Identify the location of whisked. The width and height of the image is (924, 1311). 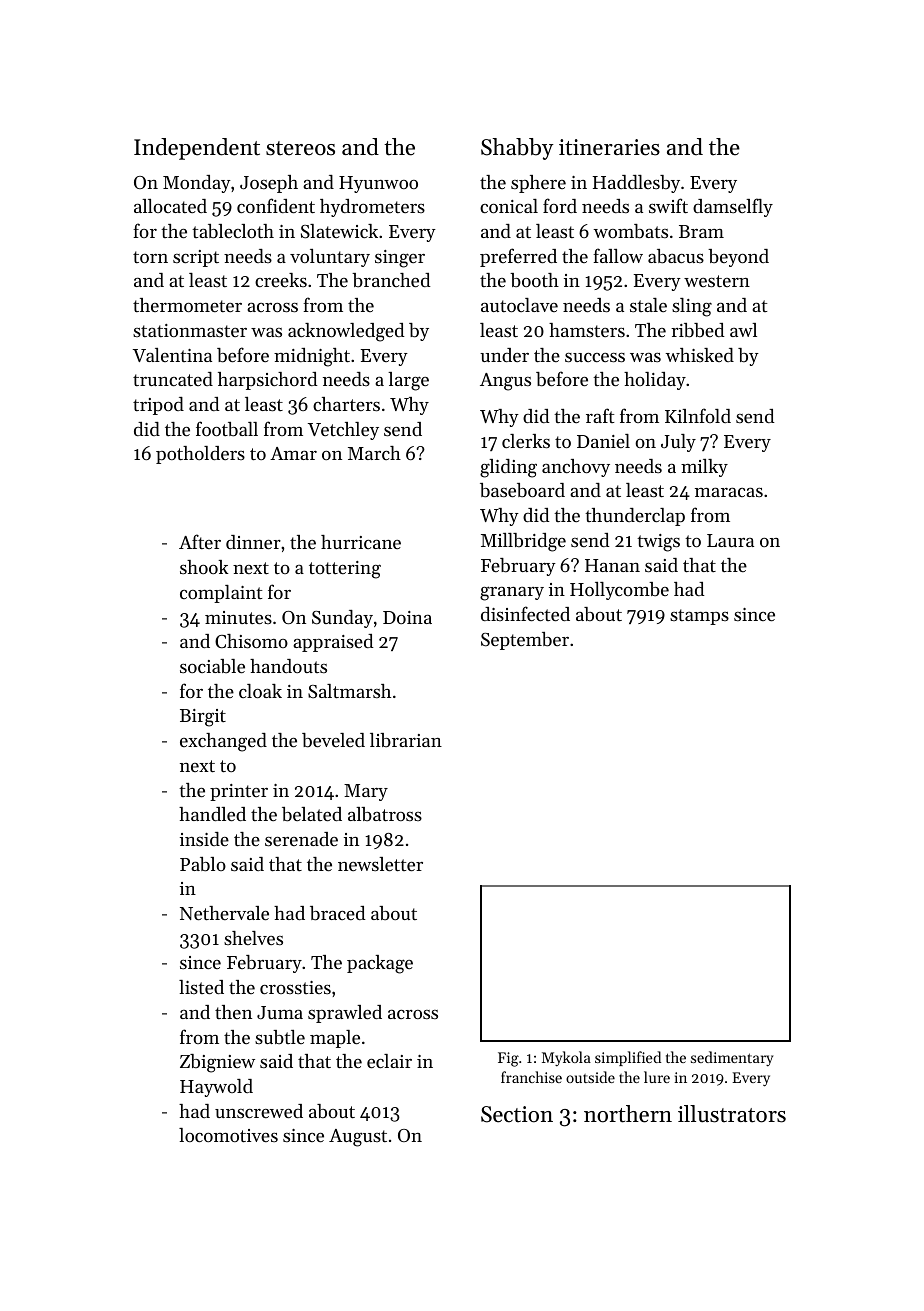
(699, 355).
